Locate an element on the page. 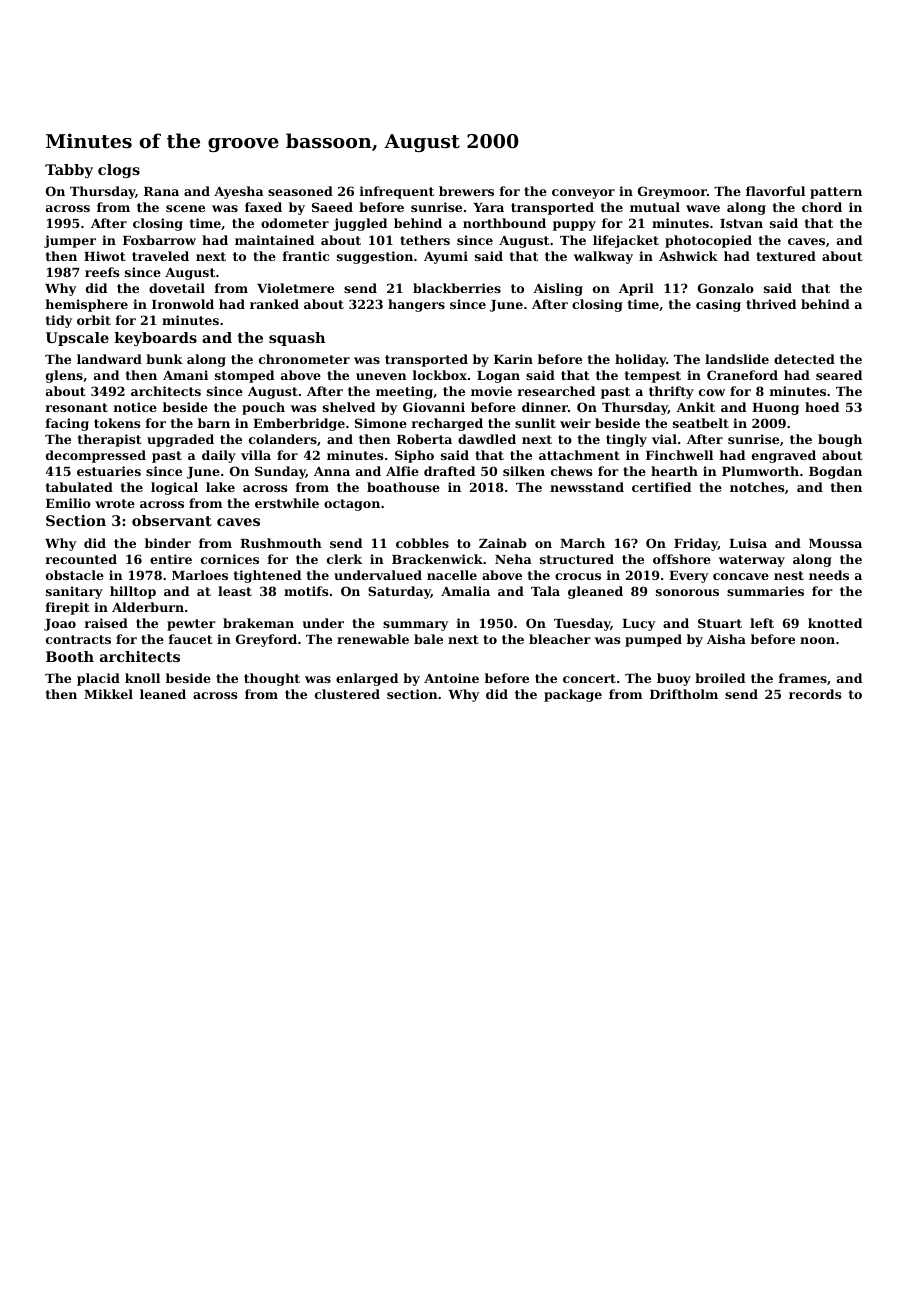 Image resolution: width=908 pixels, height=1316 pixels. summaries is located at coordinates (765, 591).
